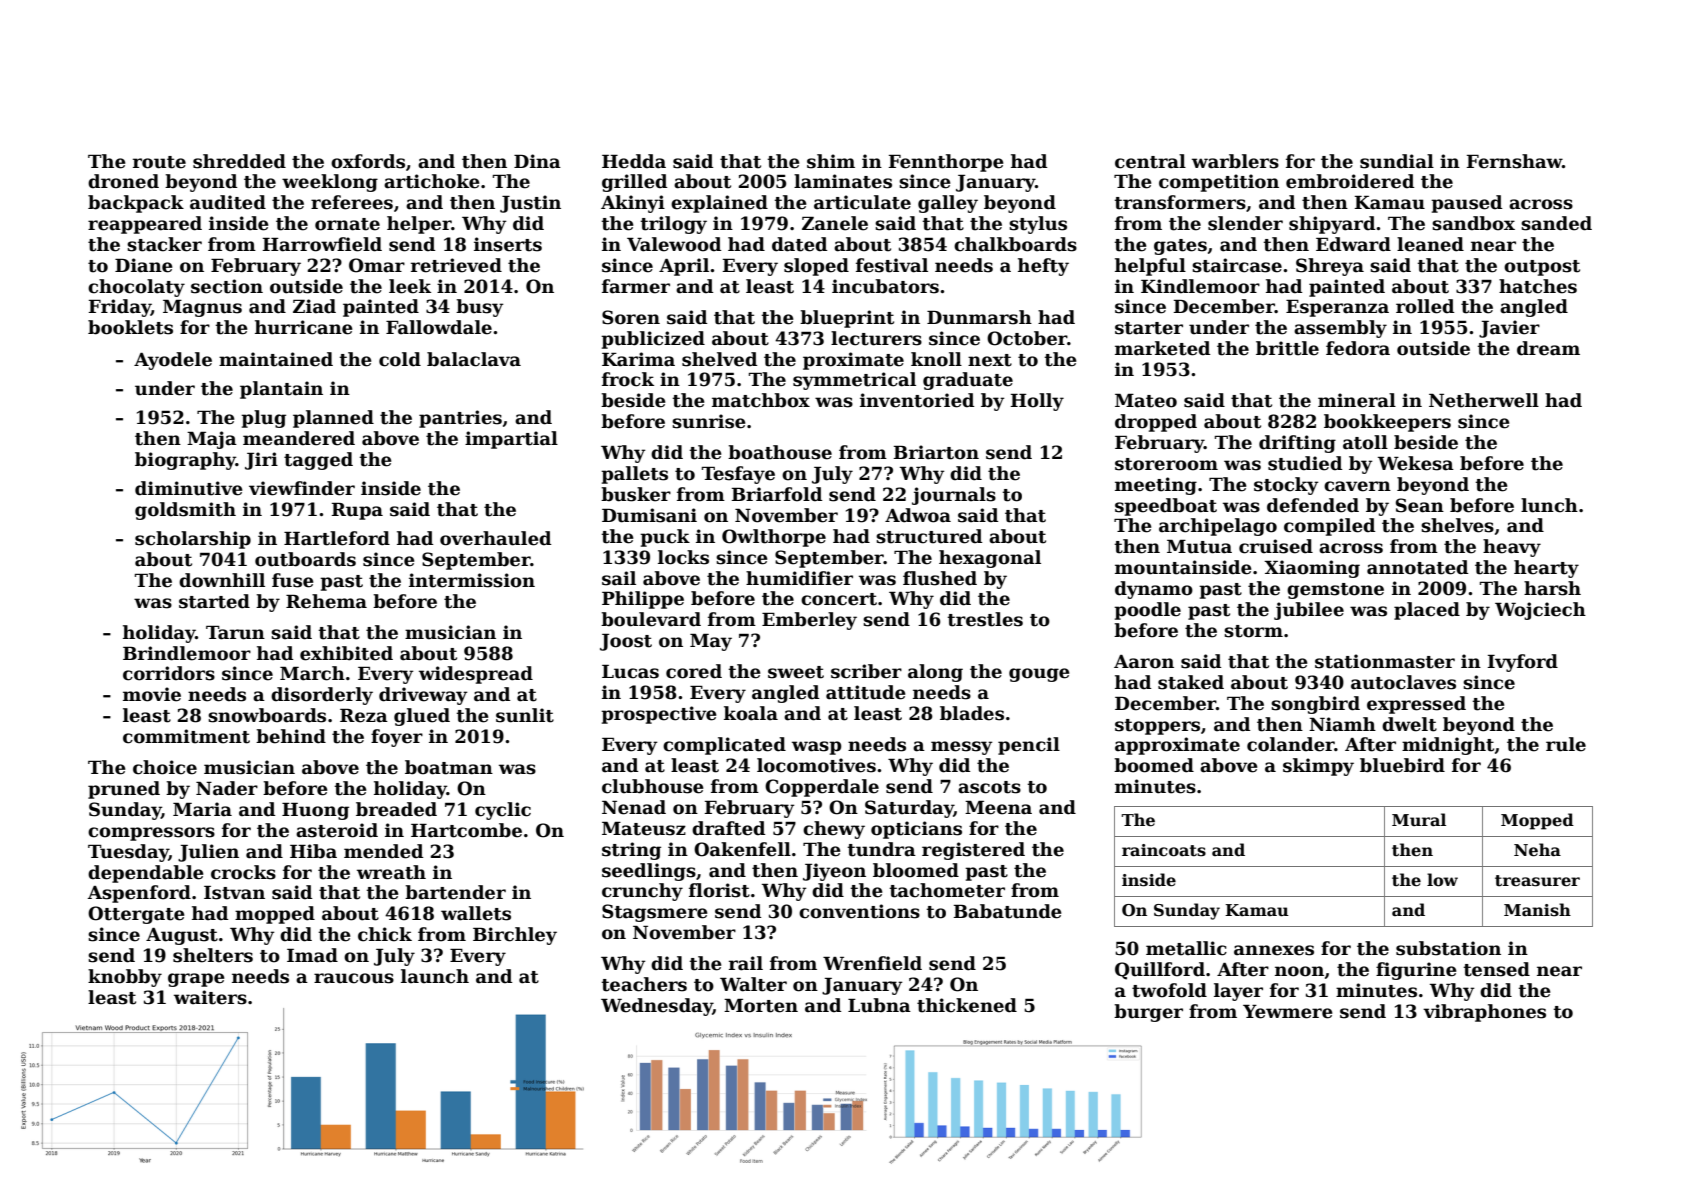 This page has height=1189, width=1681. I want to click on boomed, so click(1154, 765).
